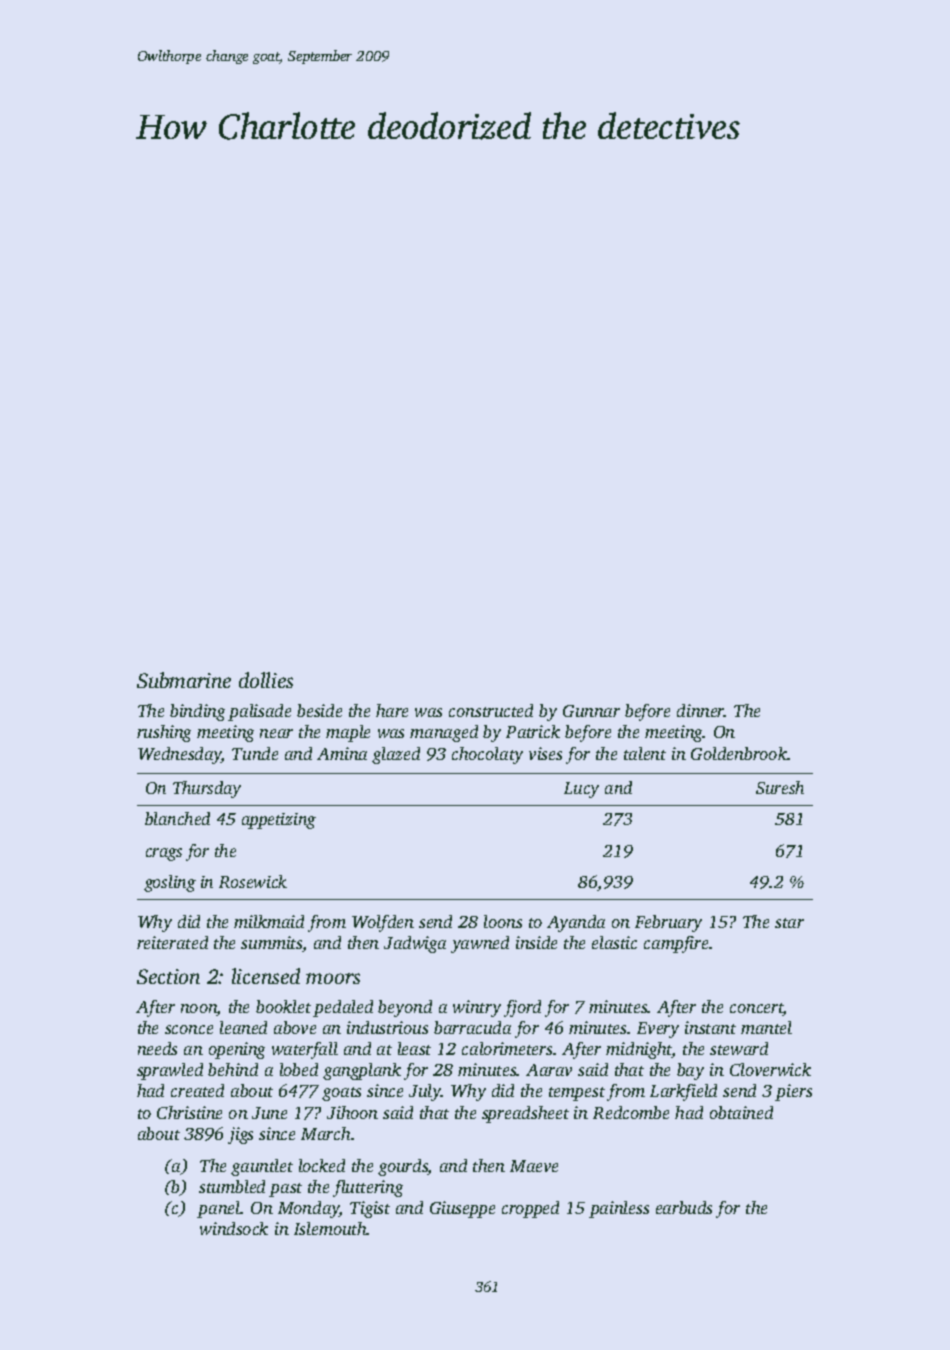 This page has width=950, height=1350. I want to click on constructed, so click(491, 710).
